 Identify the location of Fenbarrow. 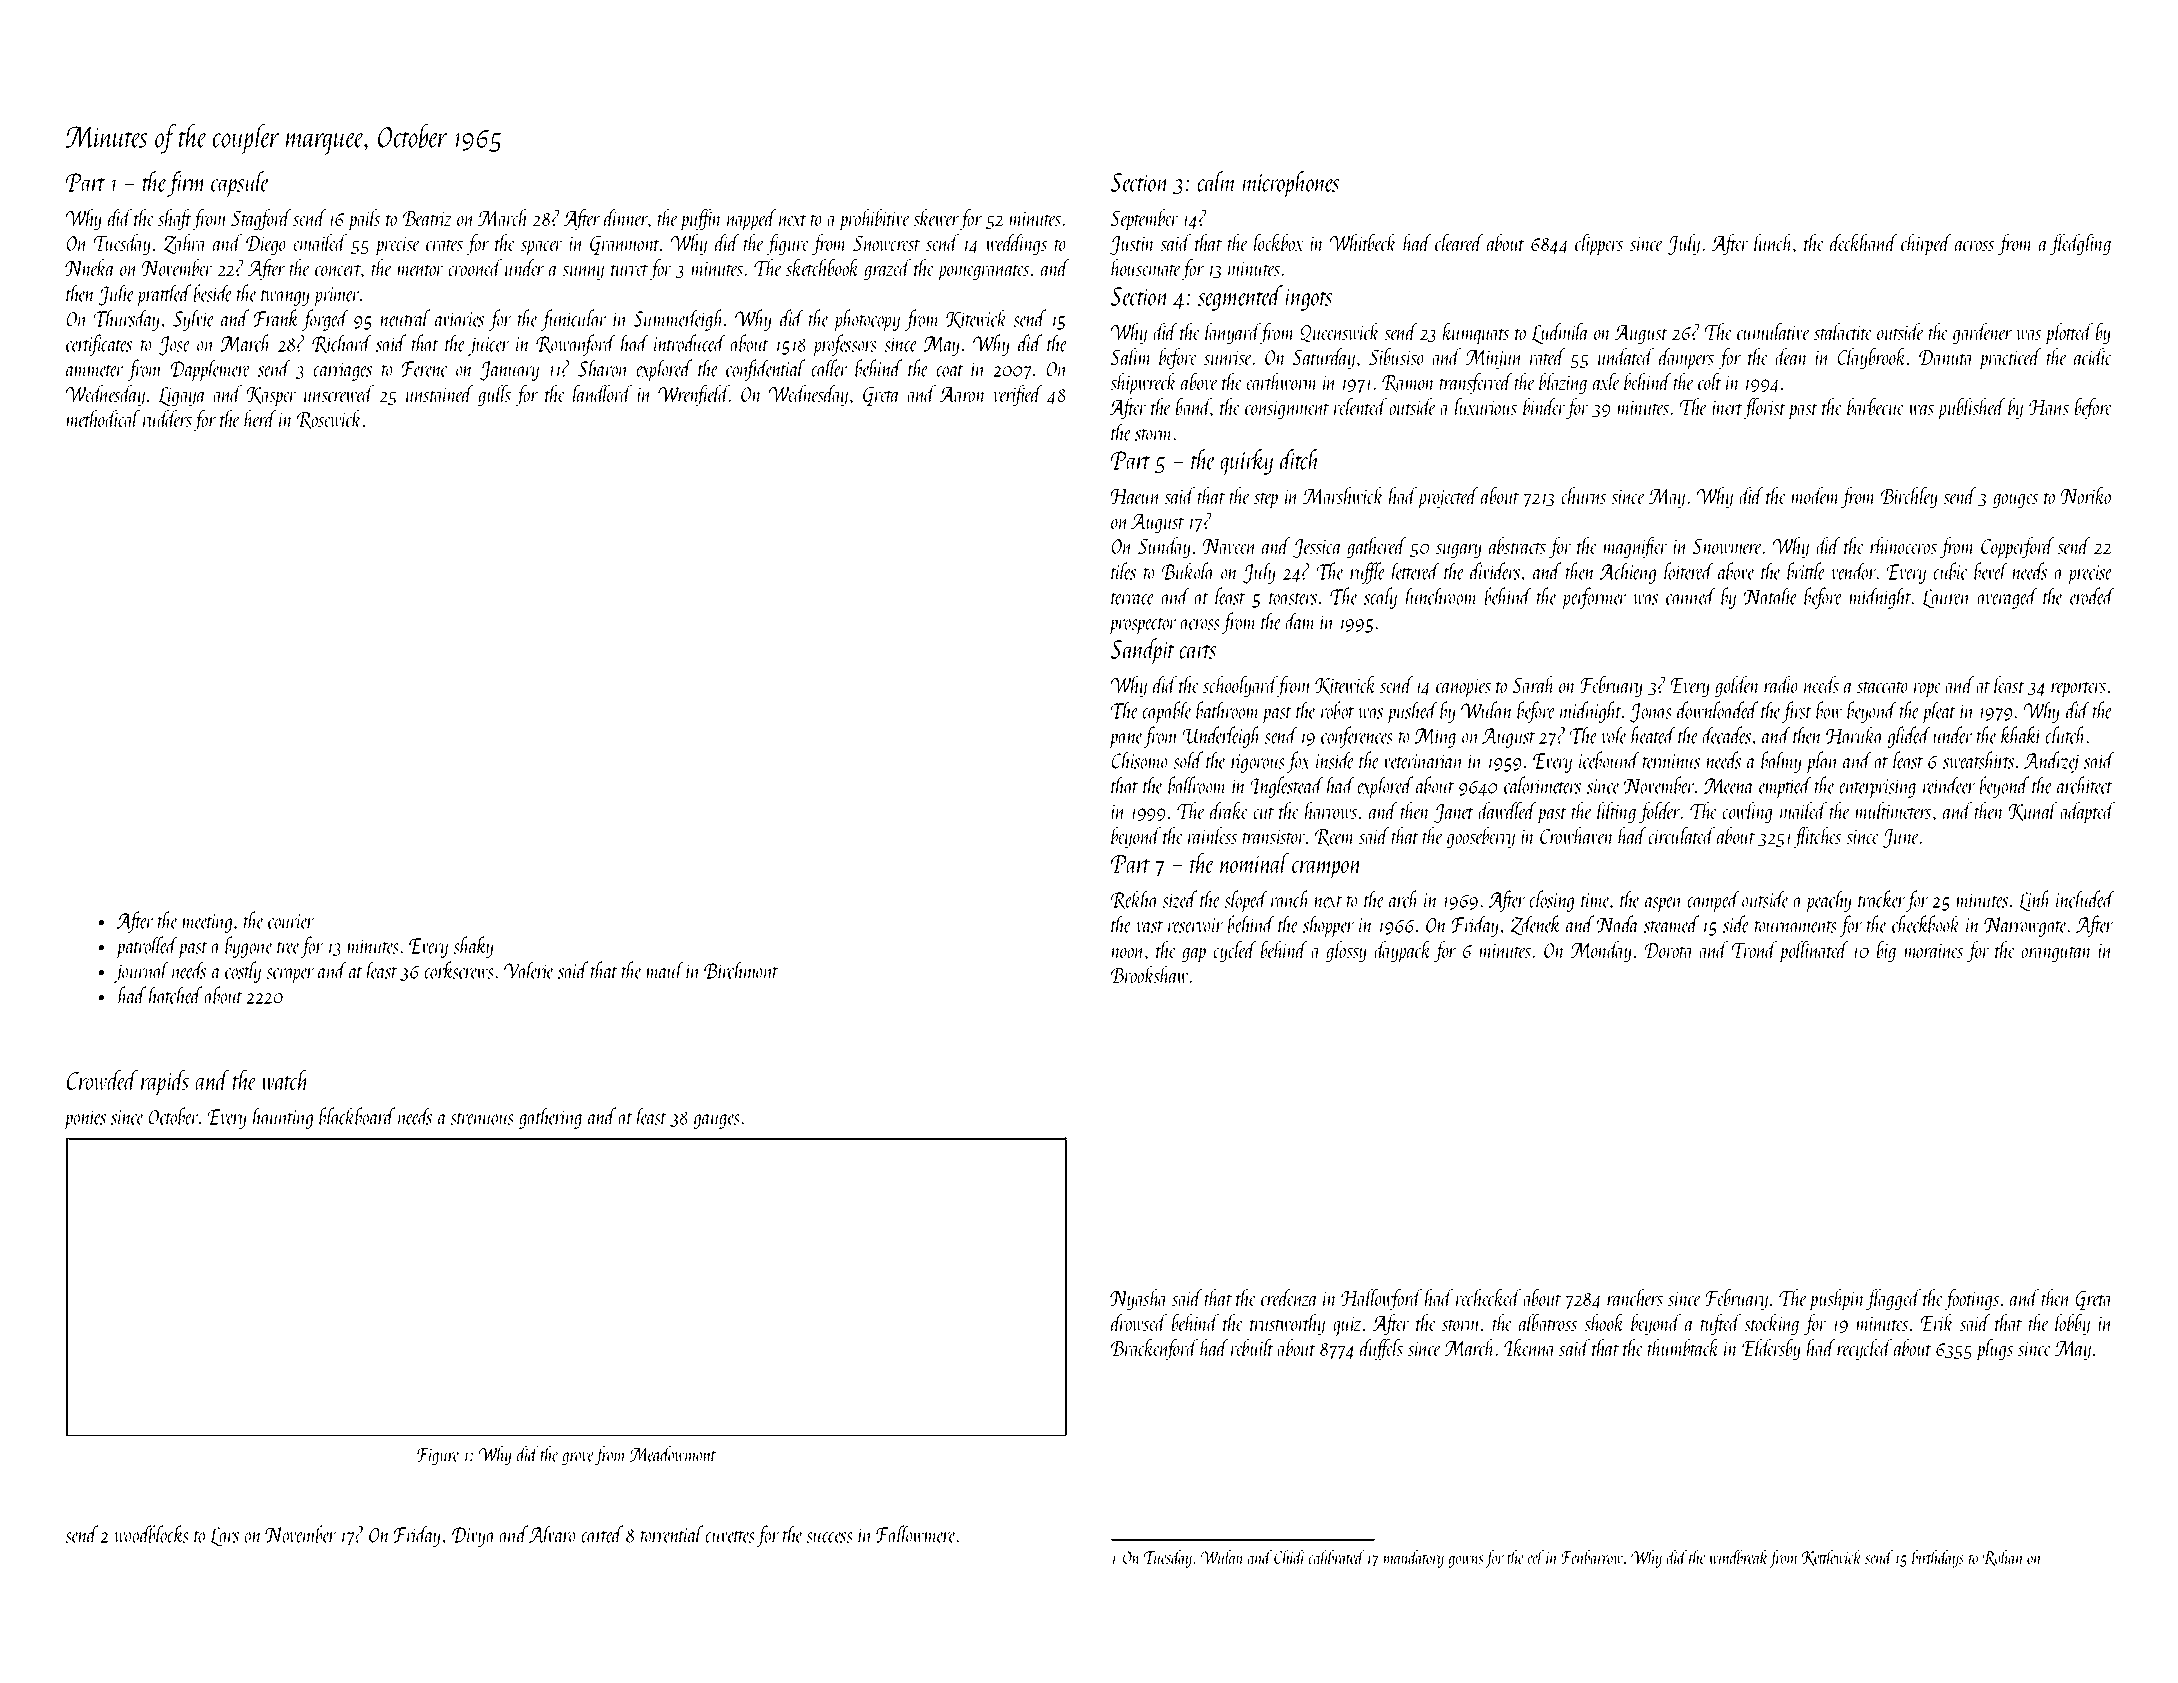
(1592, 1556).
